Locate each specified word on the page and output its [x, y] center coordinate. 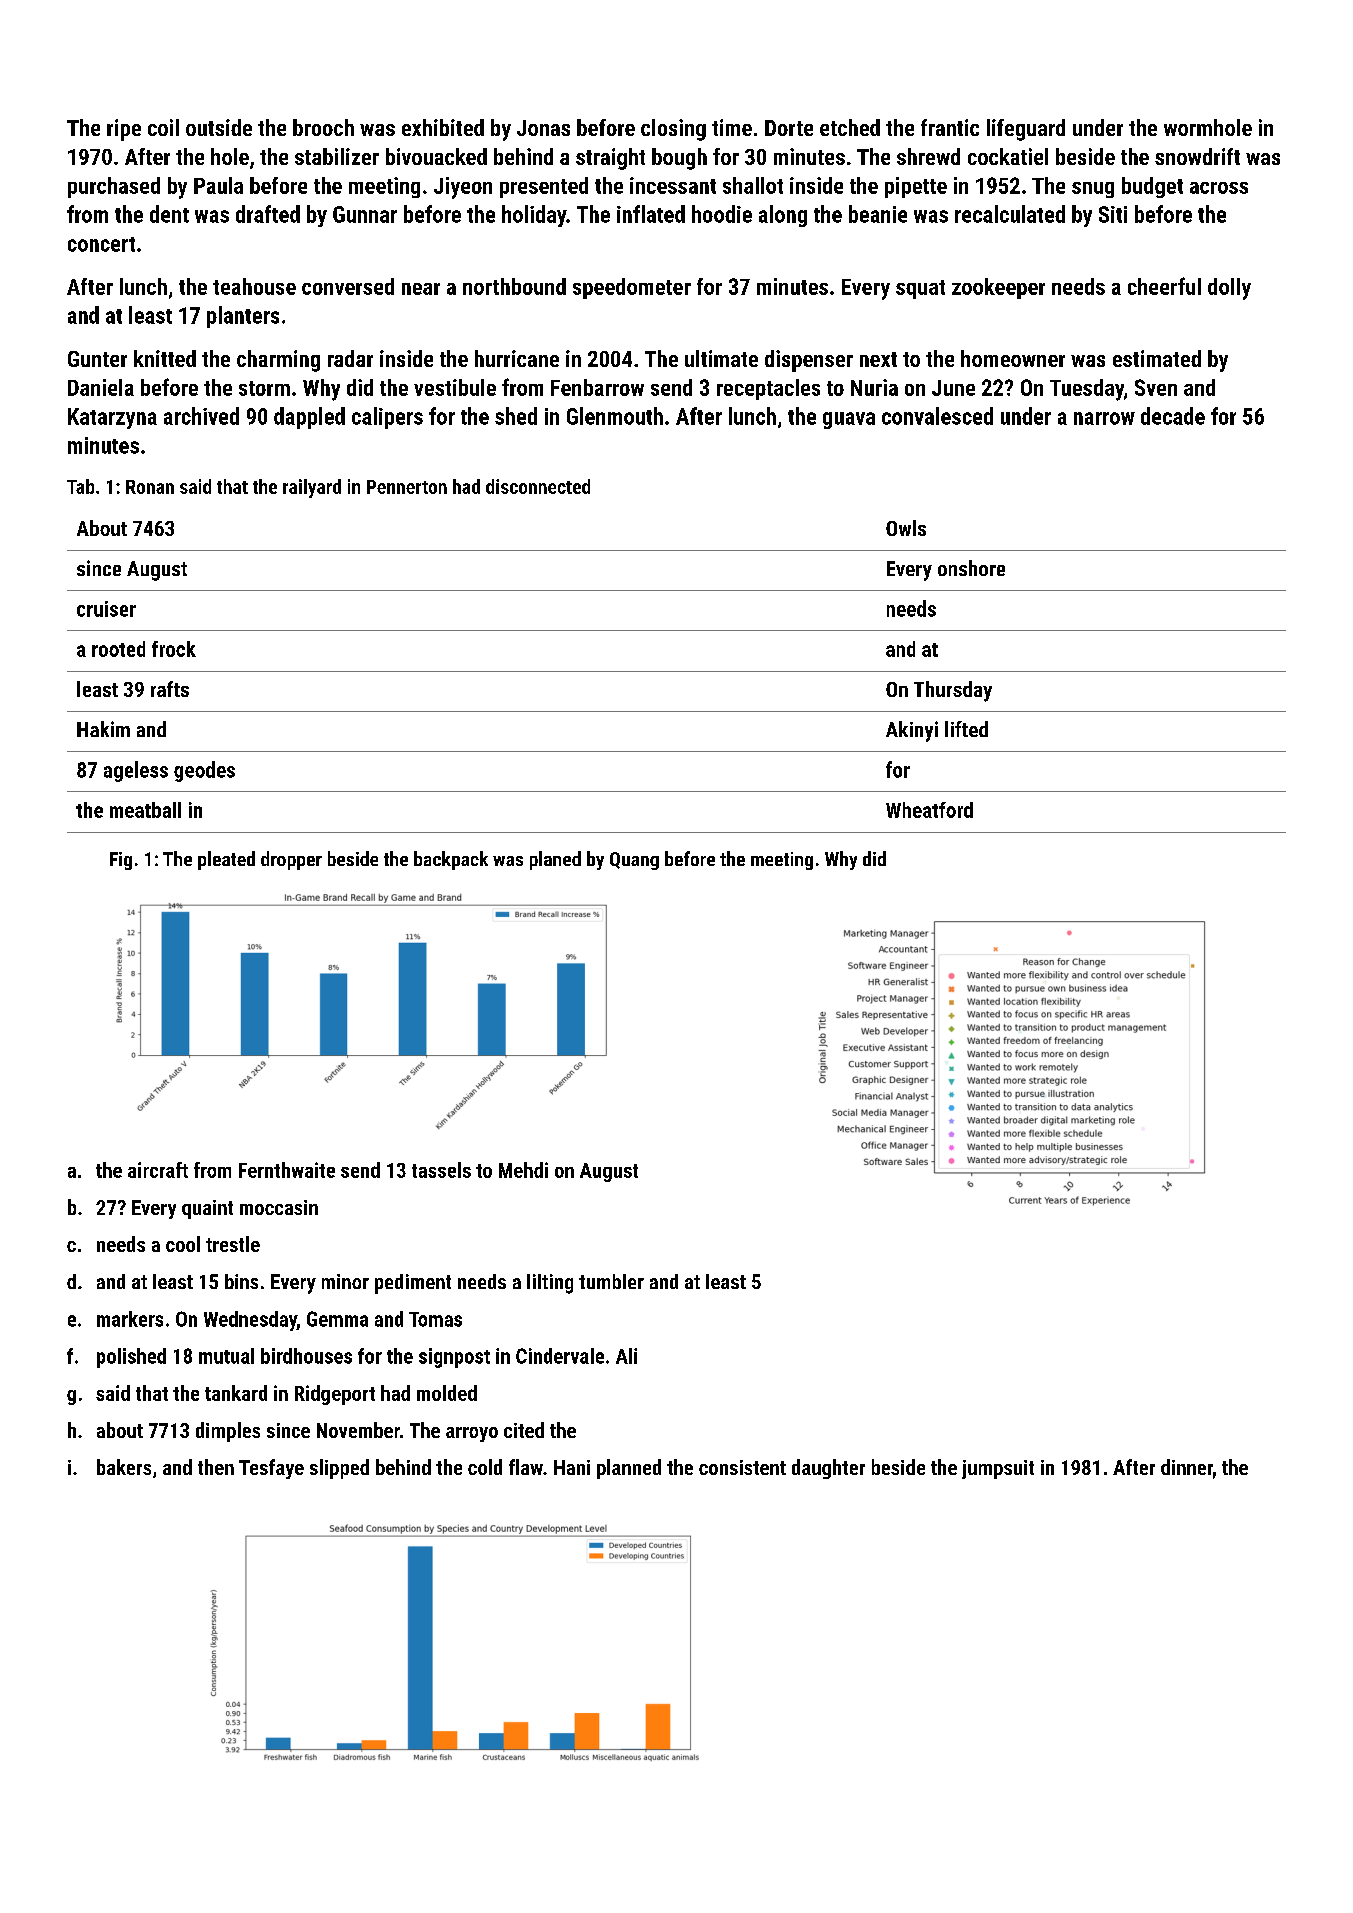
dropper [291, 860]
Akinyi [912, 731]
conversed [348, 286]
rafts [170, 689]
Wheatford [929, 810]
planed [555, 860]
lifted [966, 729]
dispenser [809, 361]
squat [920, 289]
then [216, 1467]
